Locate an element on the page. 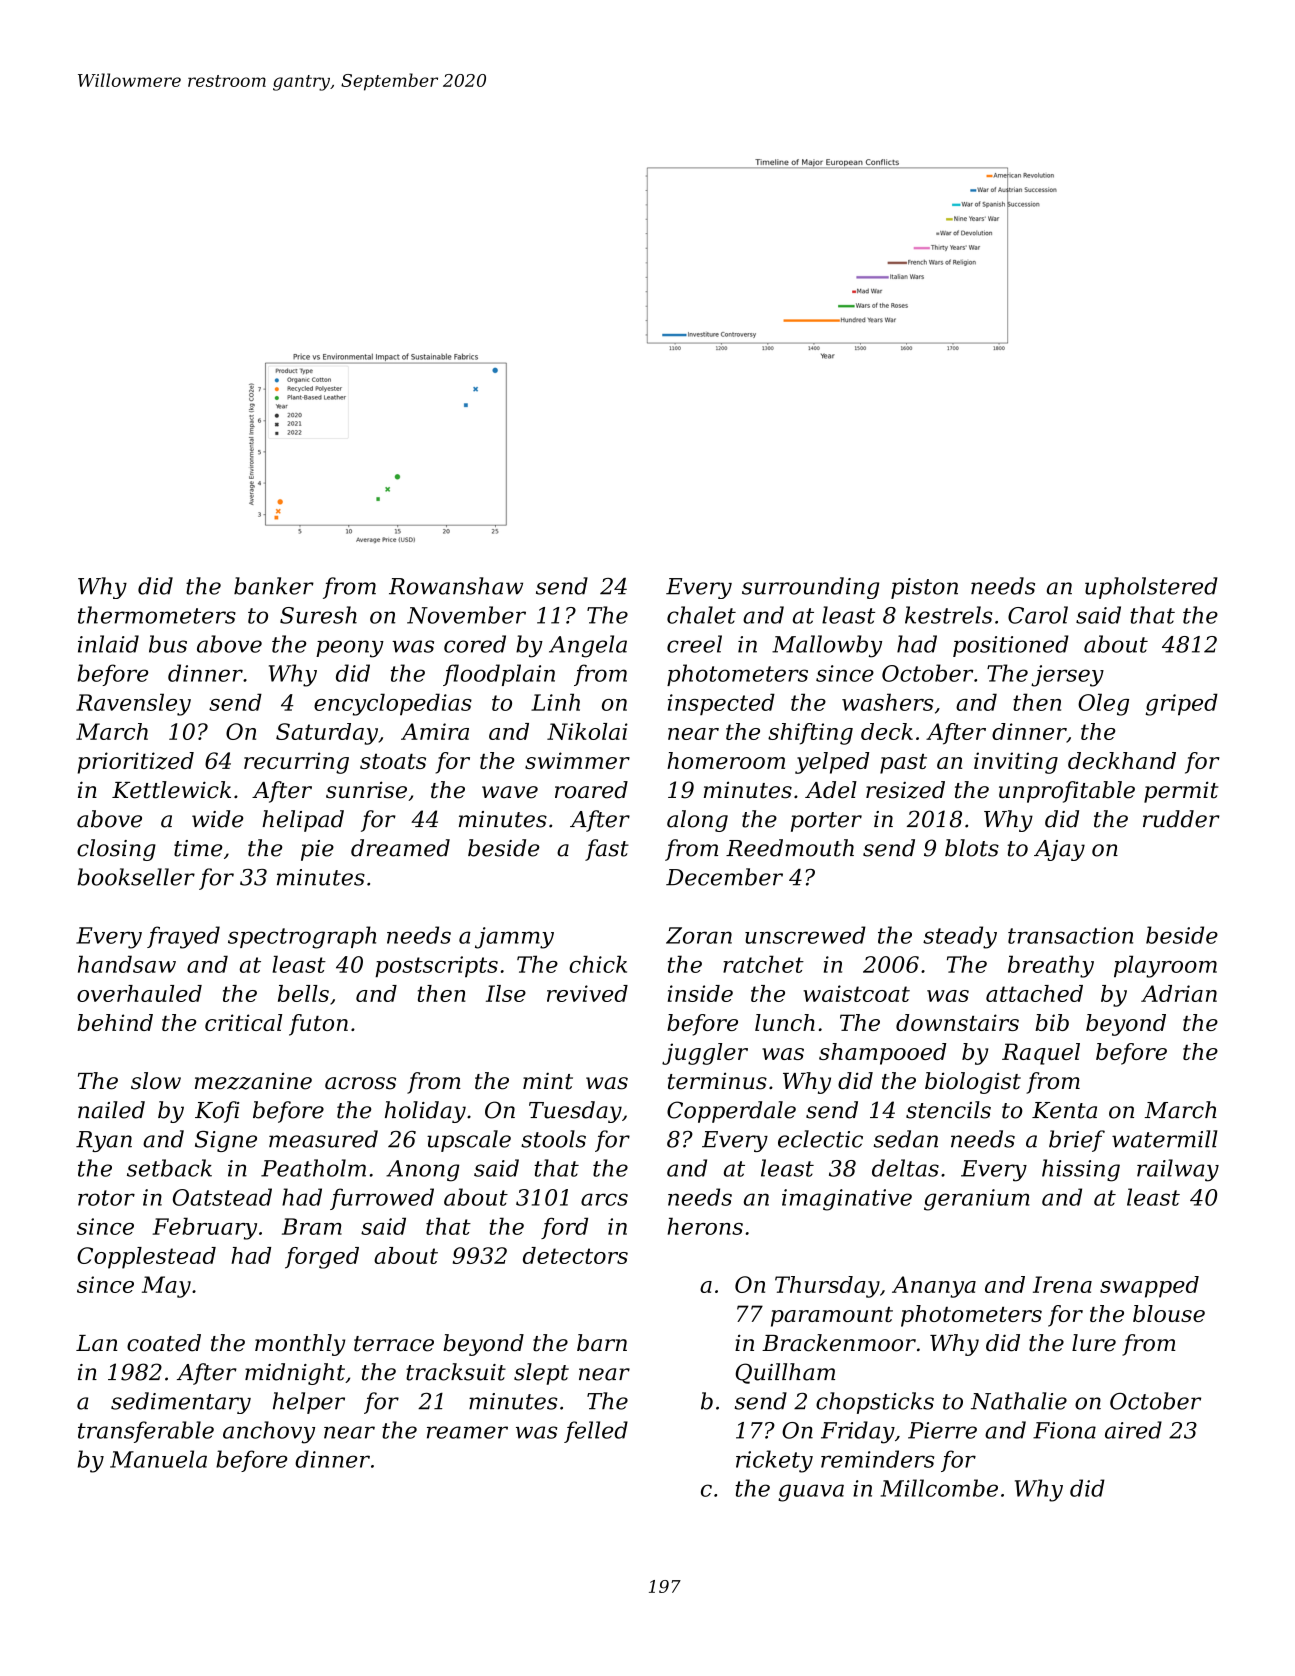 The width and height of the image is (1295, 1676). Rowanshaw is located at coordinates (456, 586).
